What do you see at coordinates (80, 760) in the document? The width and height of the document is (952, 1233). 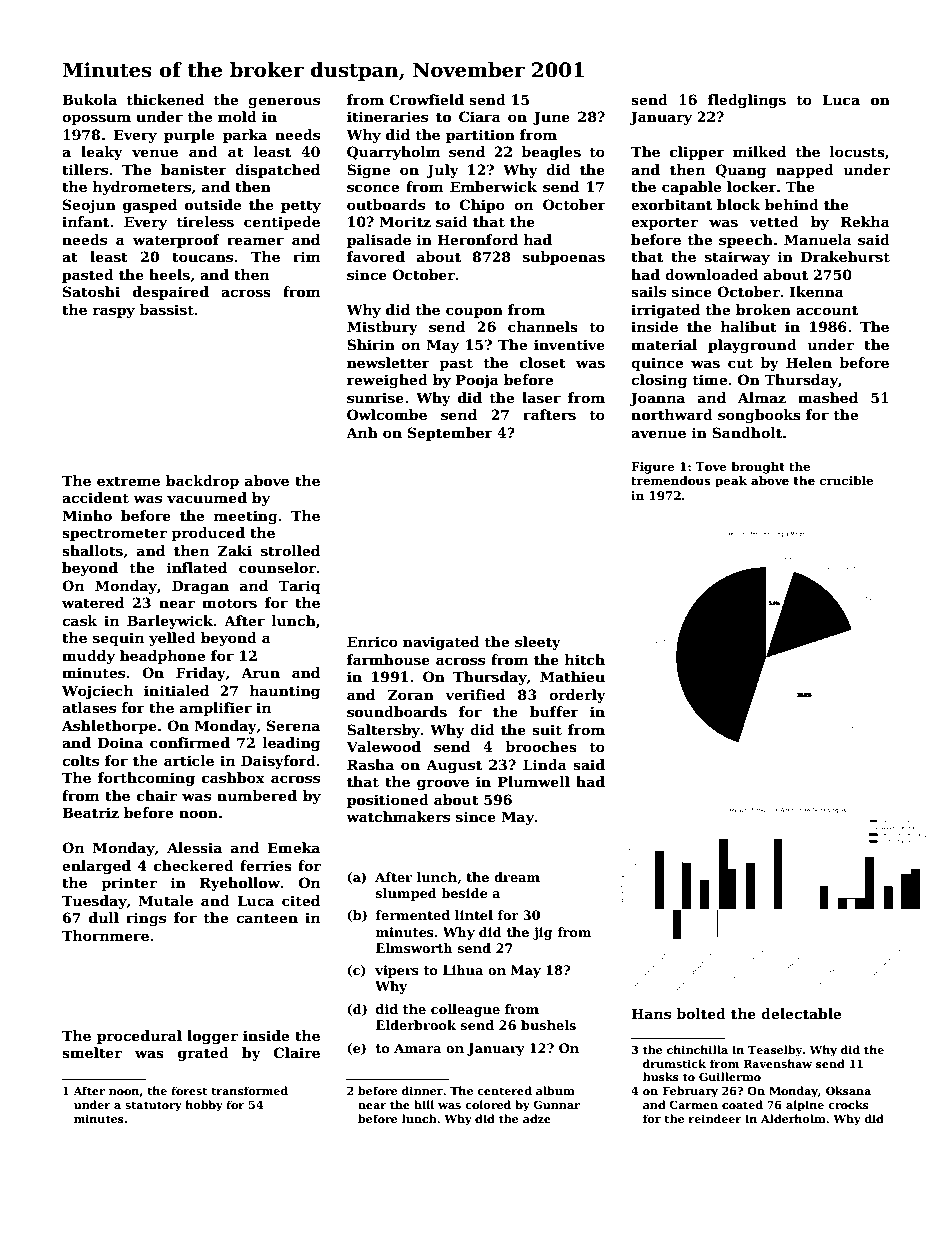 I see `colts` at bounding box center [80, 760].
